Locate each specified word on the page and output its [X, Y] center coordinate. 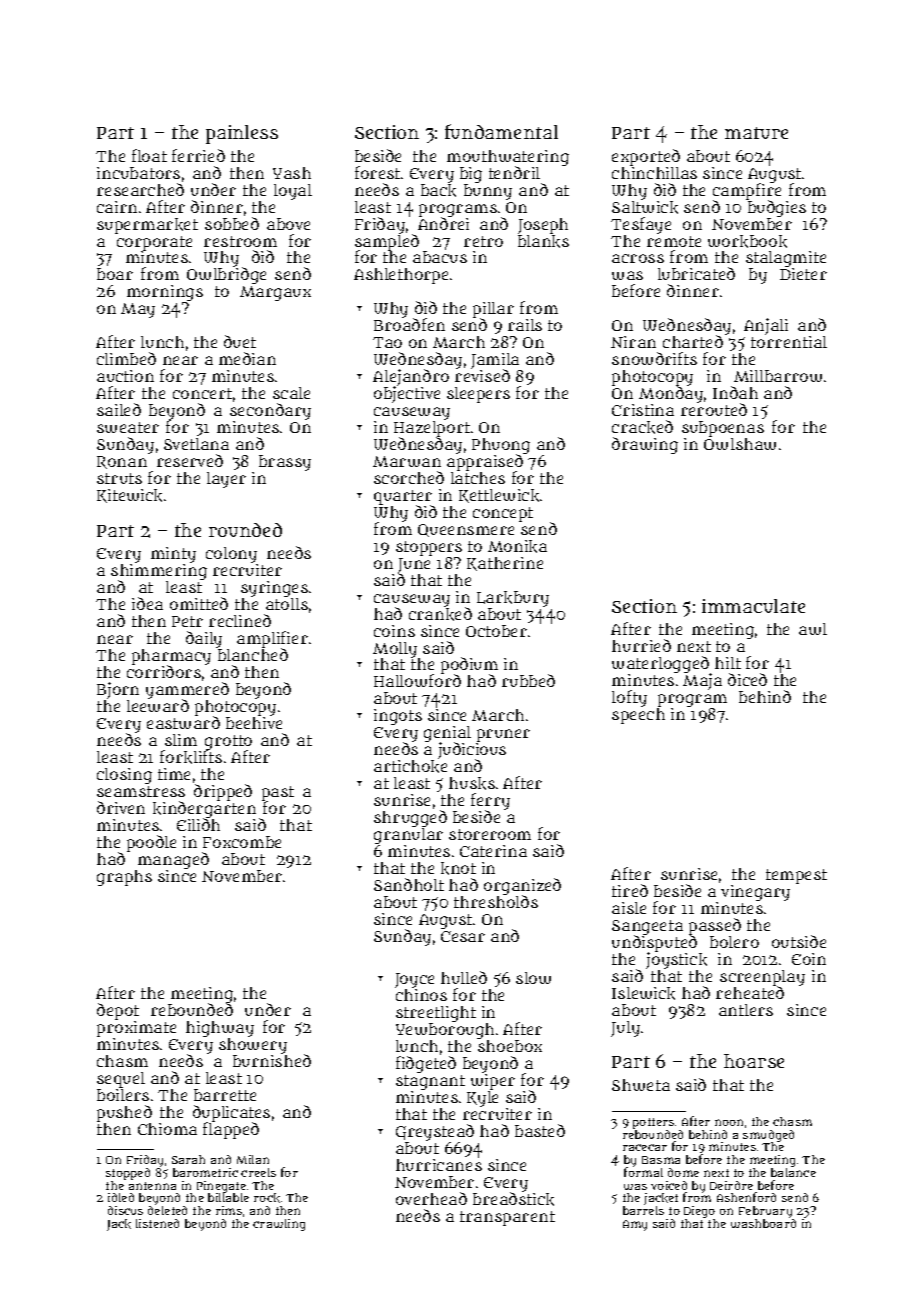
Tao [387, 342]
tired [630, 890]
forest [377, 172]
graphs [124, 878]
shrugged [410, 819]
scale [291, 393]
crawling [279, 1225]
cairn [117, 207]
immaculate [753, 606]
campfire [747, 191]
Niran [633, 342]
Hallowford [417, 681]
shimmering [159, 572]
